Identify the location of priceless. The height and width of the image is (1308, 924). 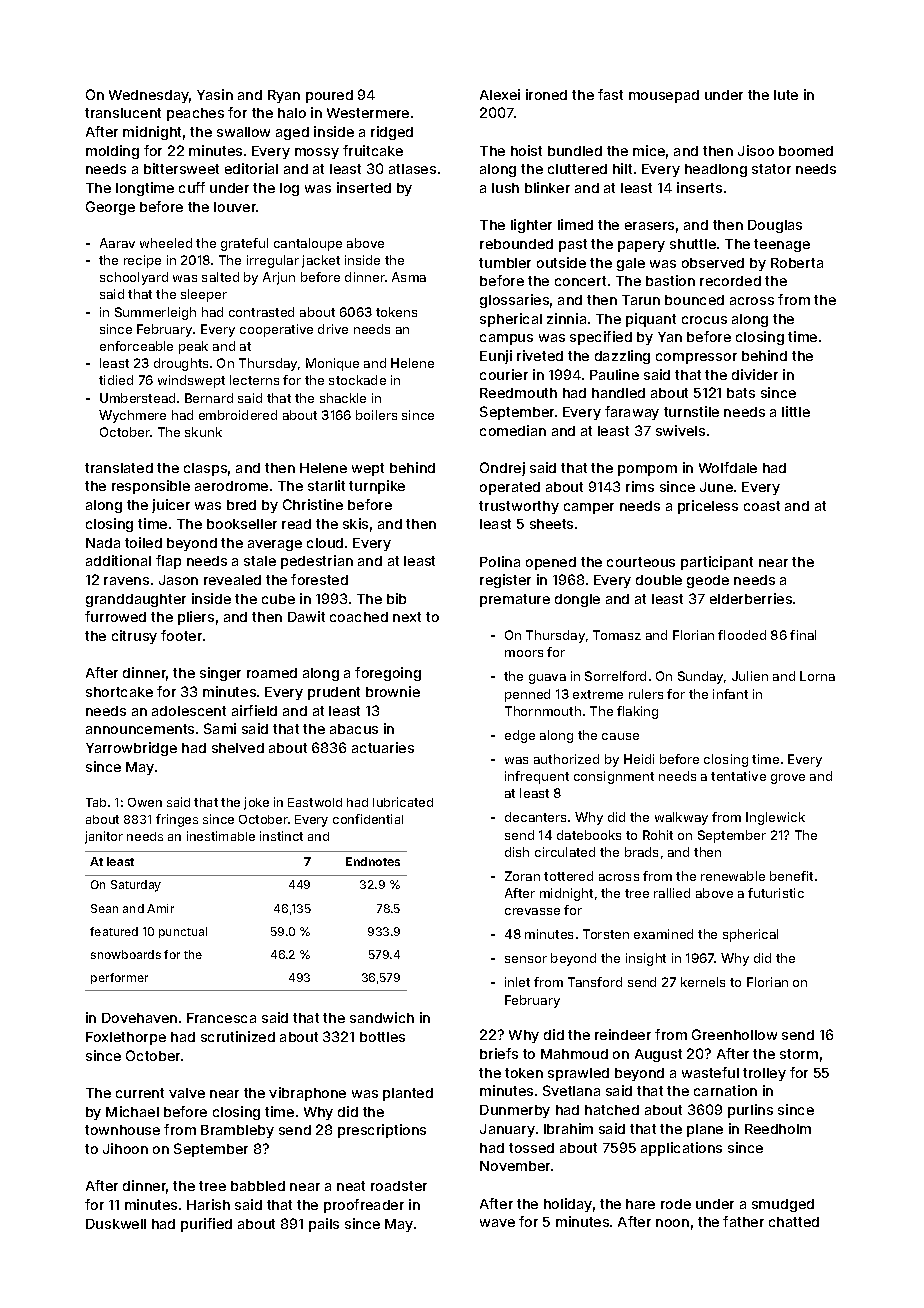
(708, 507).
